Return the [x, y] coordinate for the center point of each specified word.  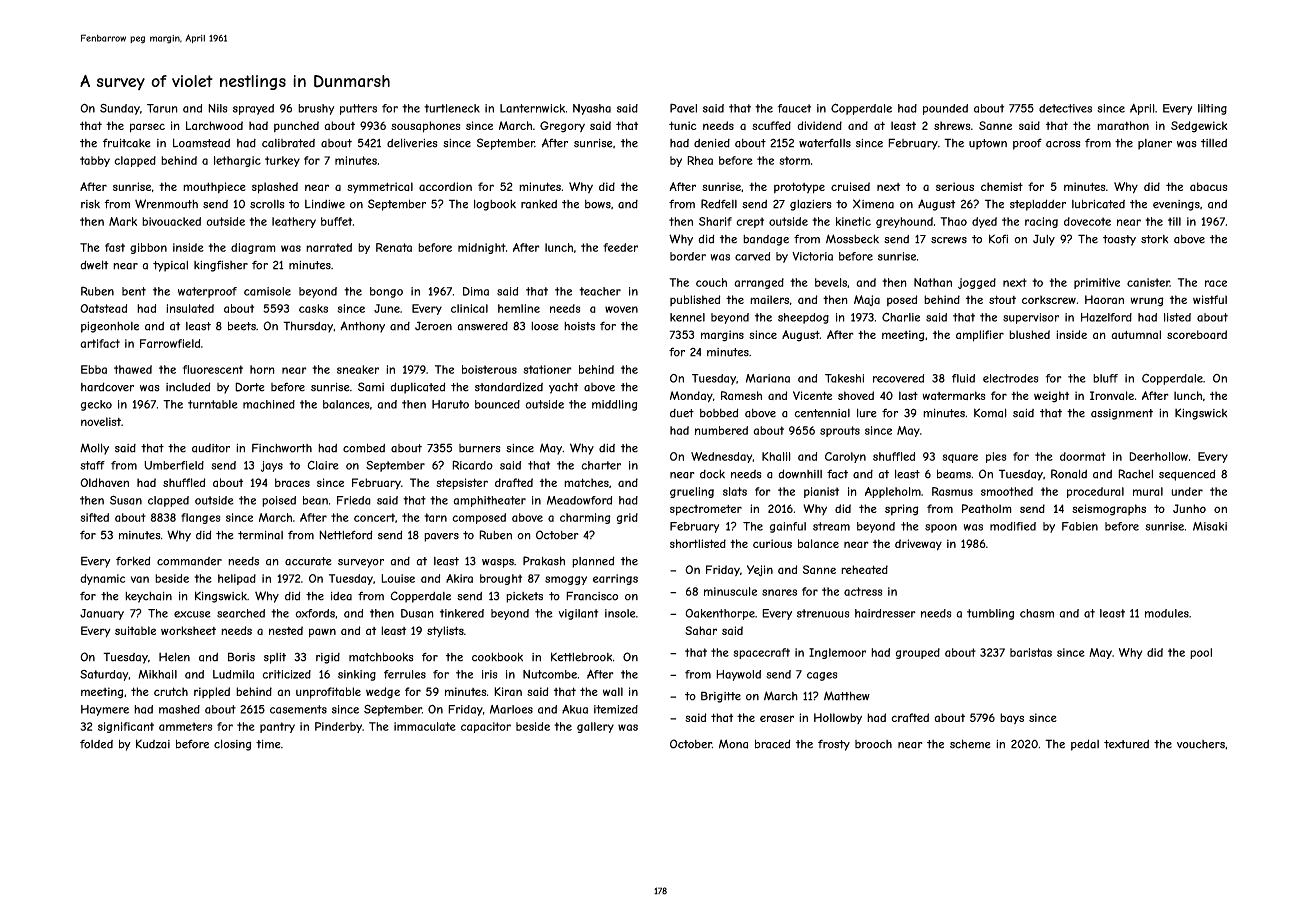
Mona [733, 744]
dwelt [94, 265]
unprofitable [328, 693]
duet [682, 413]
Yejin [760, 571]
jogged [977, 283]
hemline [519, 308]
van [140, 579]
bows [598, 204]
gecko [96, 405]
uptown [988, 144]
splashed [275, 188]
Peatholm [987, 508]
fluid [963, 378]
